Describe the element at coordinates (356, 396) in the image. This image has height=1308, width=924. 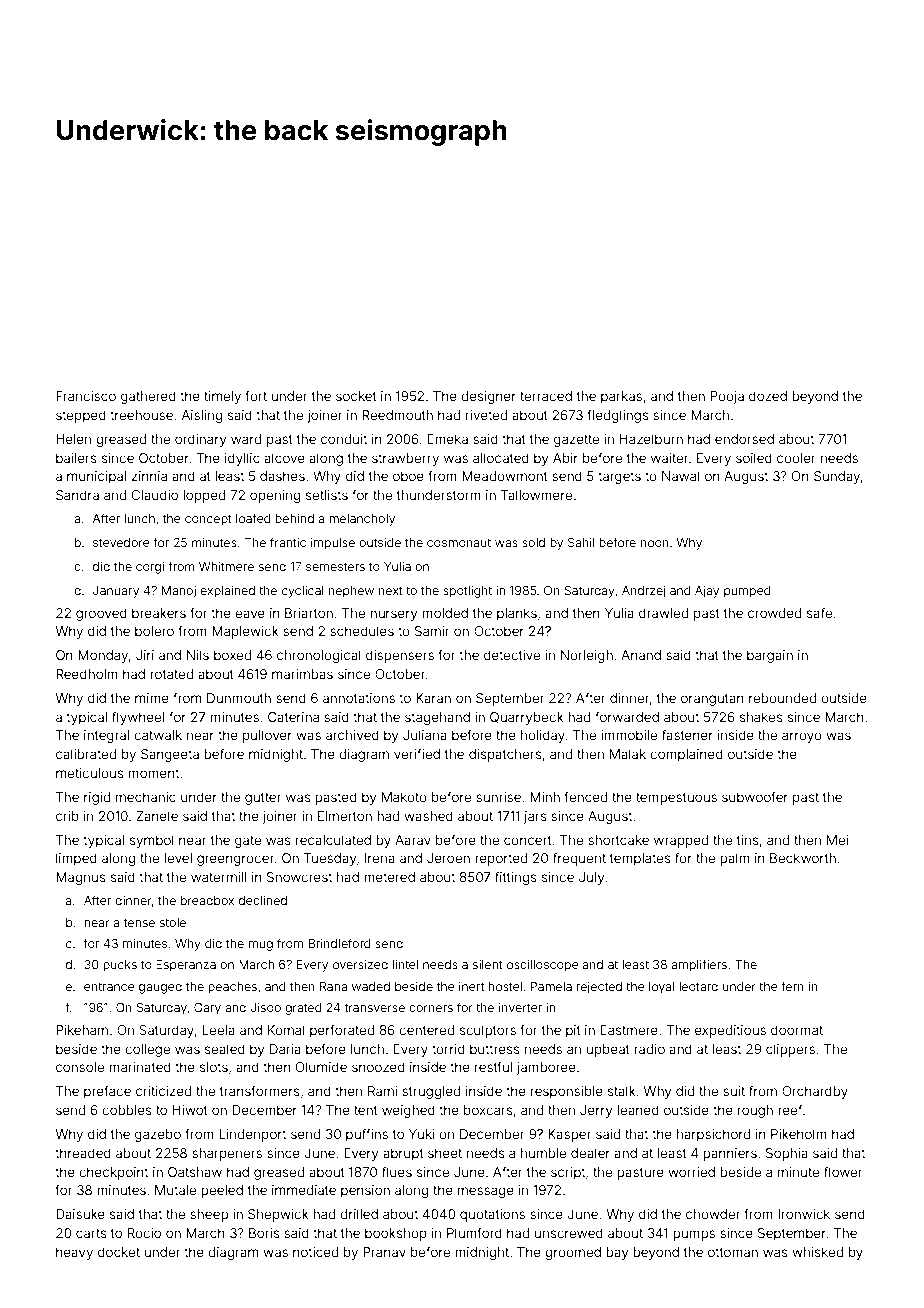
I see `socket` at that location.
